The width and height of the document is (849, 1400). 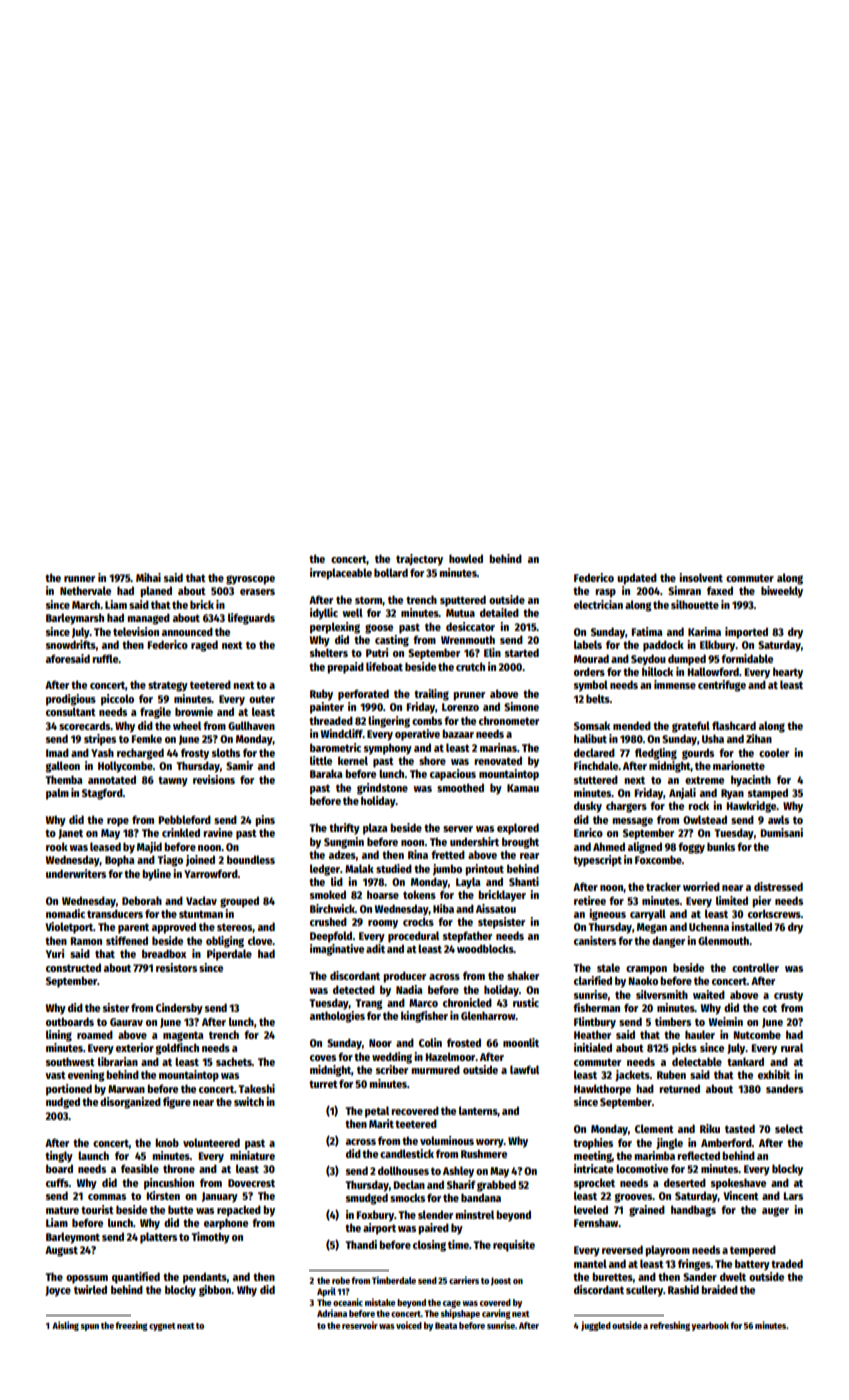 What do you see at coordinates (734, 725) in the document?
I see `flashcard` at bounding box center [734, 725].
